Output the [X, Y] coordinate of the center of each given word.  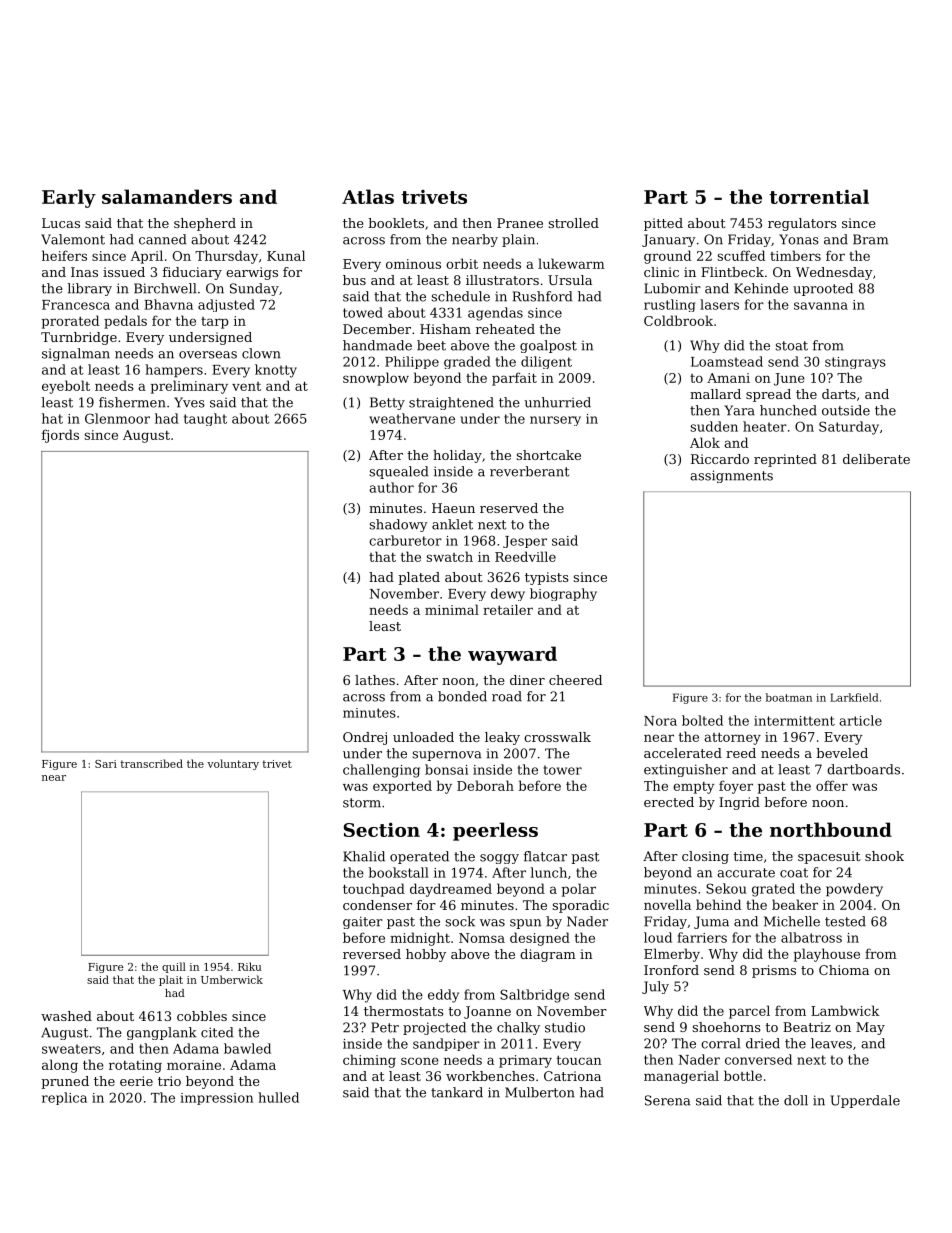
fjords [60, 436]
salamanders [167, 196]
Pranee [520, 223]
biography [563, 594]
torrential [819, 196]
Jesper [525, 542]
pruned [65, 1082]
